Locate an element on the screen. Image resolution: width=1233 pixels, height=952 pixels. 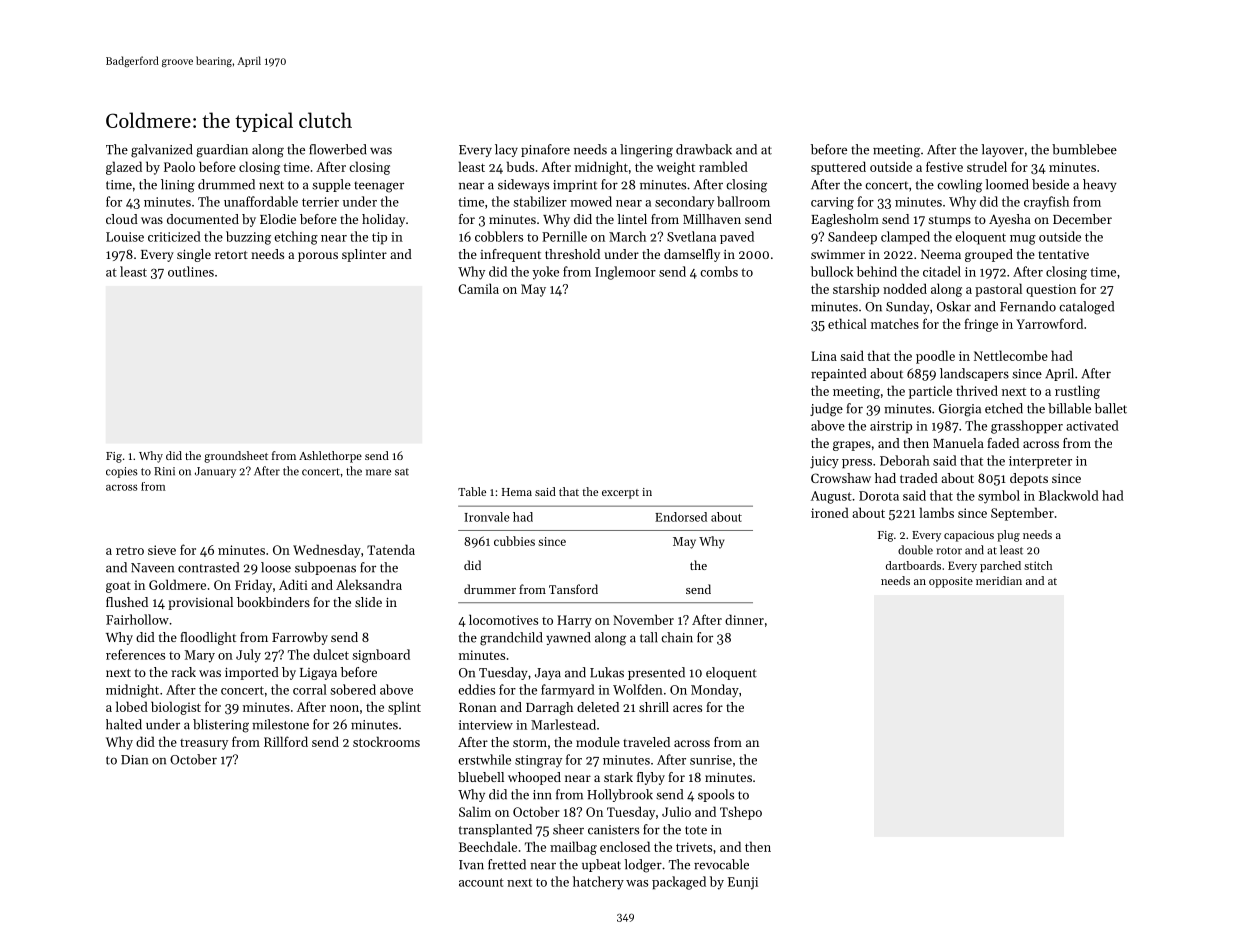
Eunji is located at coordinates (743, 883).
